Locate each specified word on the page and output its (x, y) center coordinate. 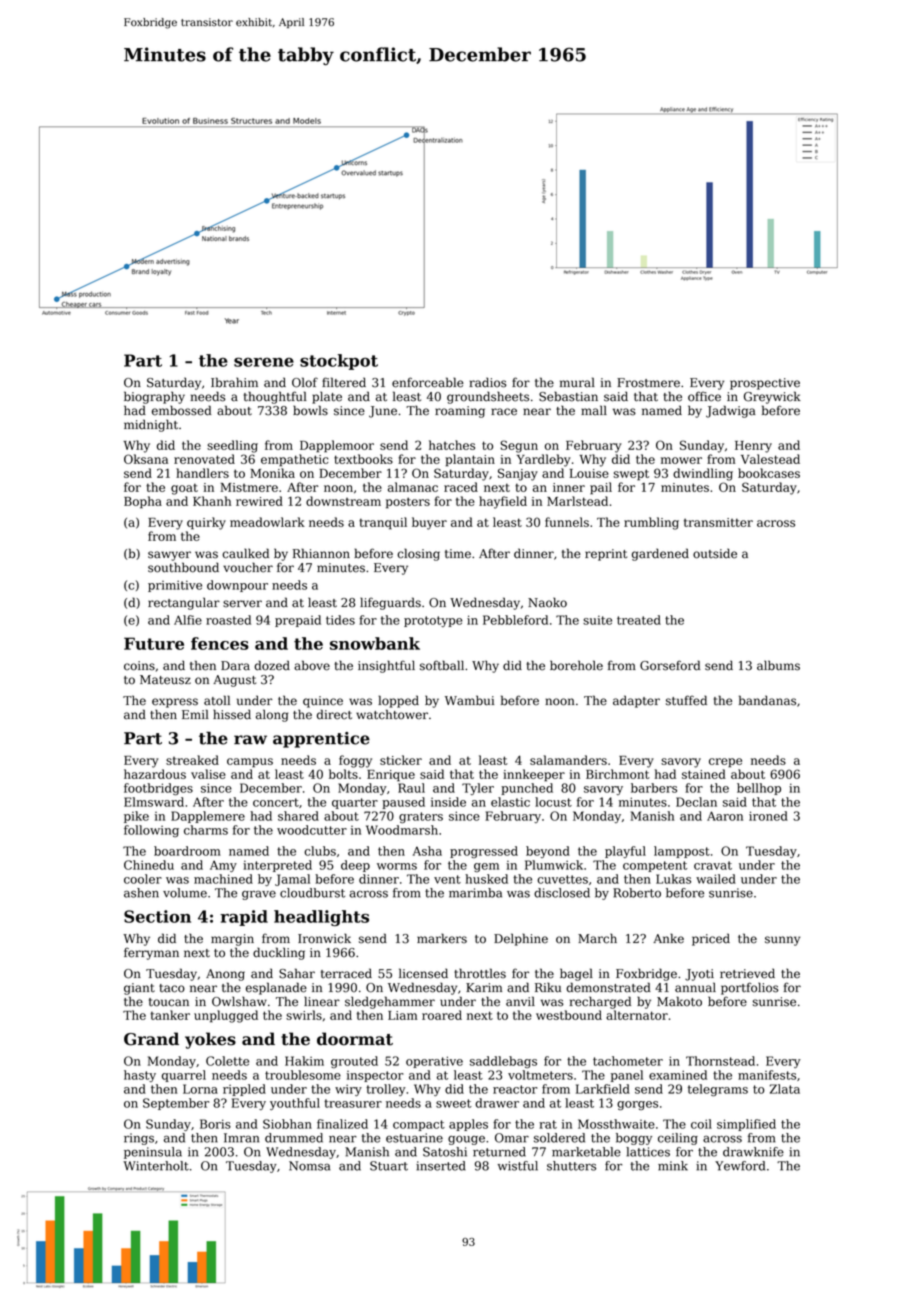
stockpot (339, 362)
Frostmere (648, 383)
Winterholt (156, 1166)
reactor (515, 1089)
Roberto (637, 893)
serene (264, 362)
